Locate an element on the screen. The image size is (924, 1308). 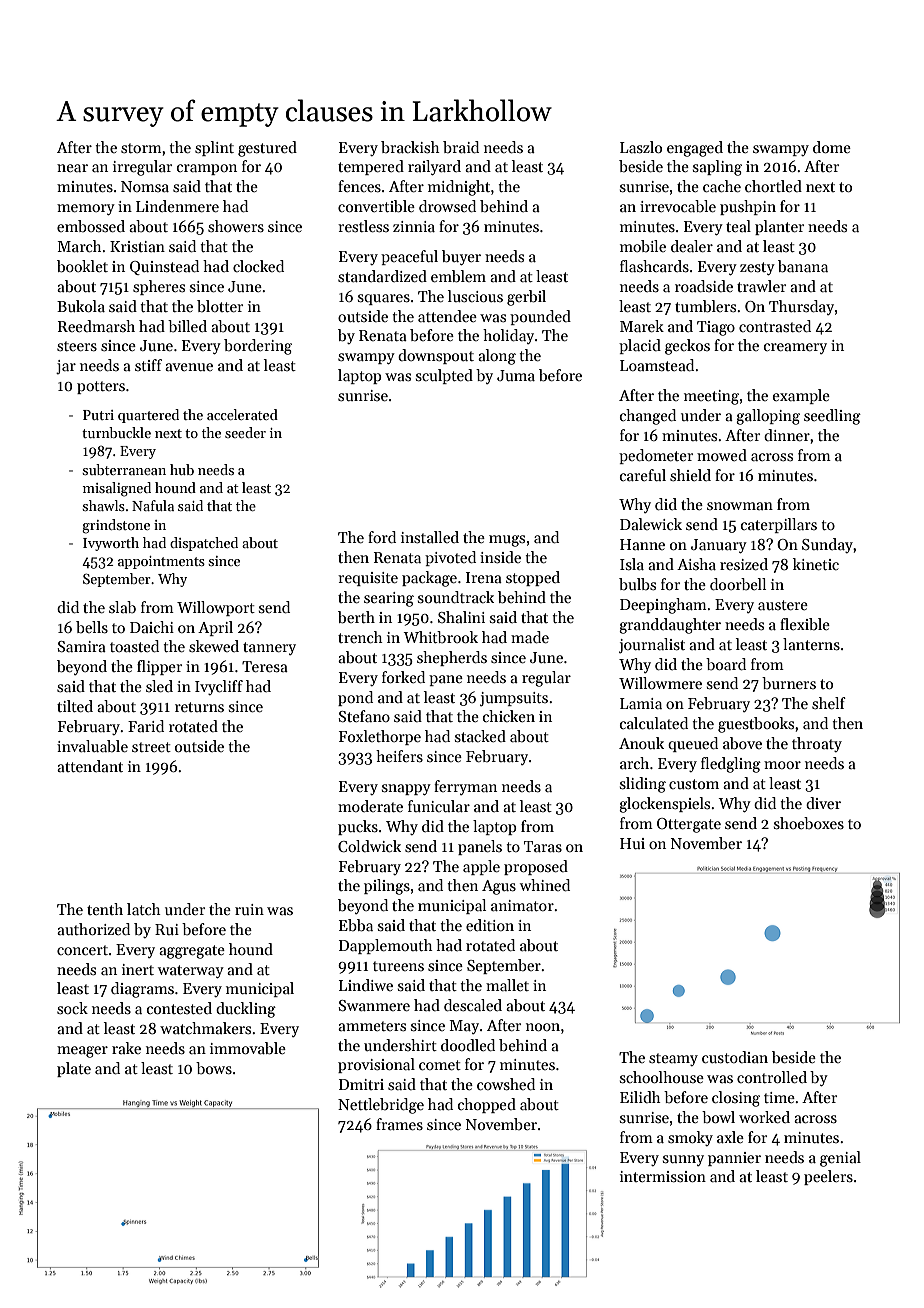
moderate is located at coordinates (370, 806).
